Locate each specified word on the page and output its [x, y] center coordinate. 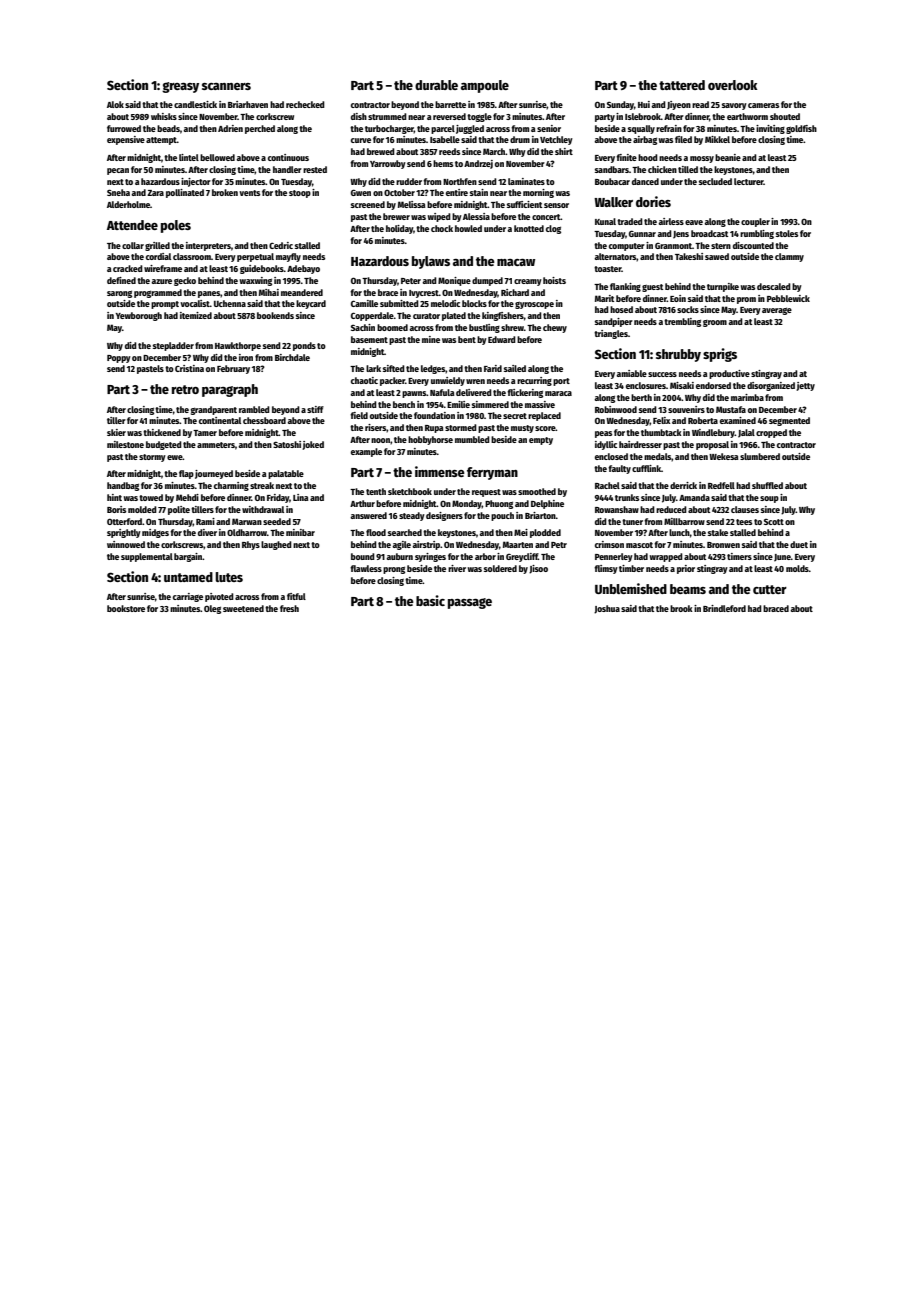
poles [176, 226]
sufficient [524, 204]
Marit [604, 298]
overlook [732, 85]
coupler [755, 222]
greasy [180, 87]
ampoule [485, 86]
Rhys [251, 545]
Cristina [189, 368]
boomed [392, 327]
